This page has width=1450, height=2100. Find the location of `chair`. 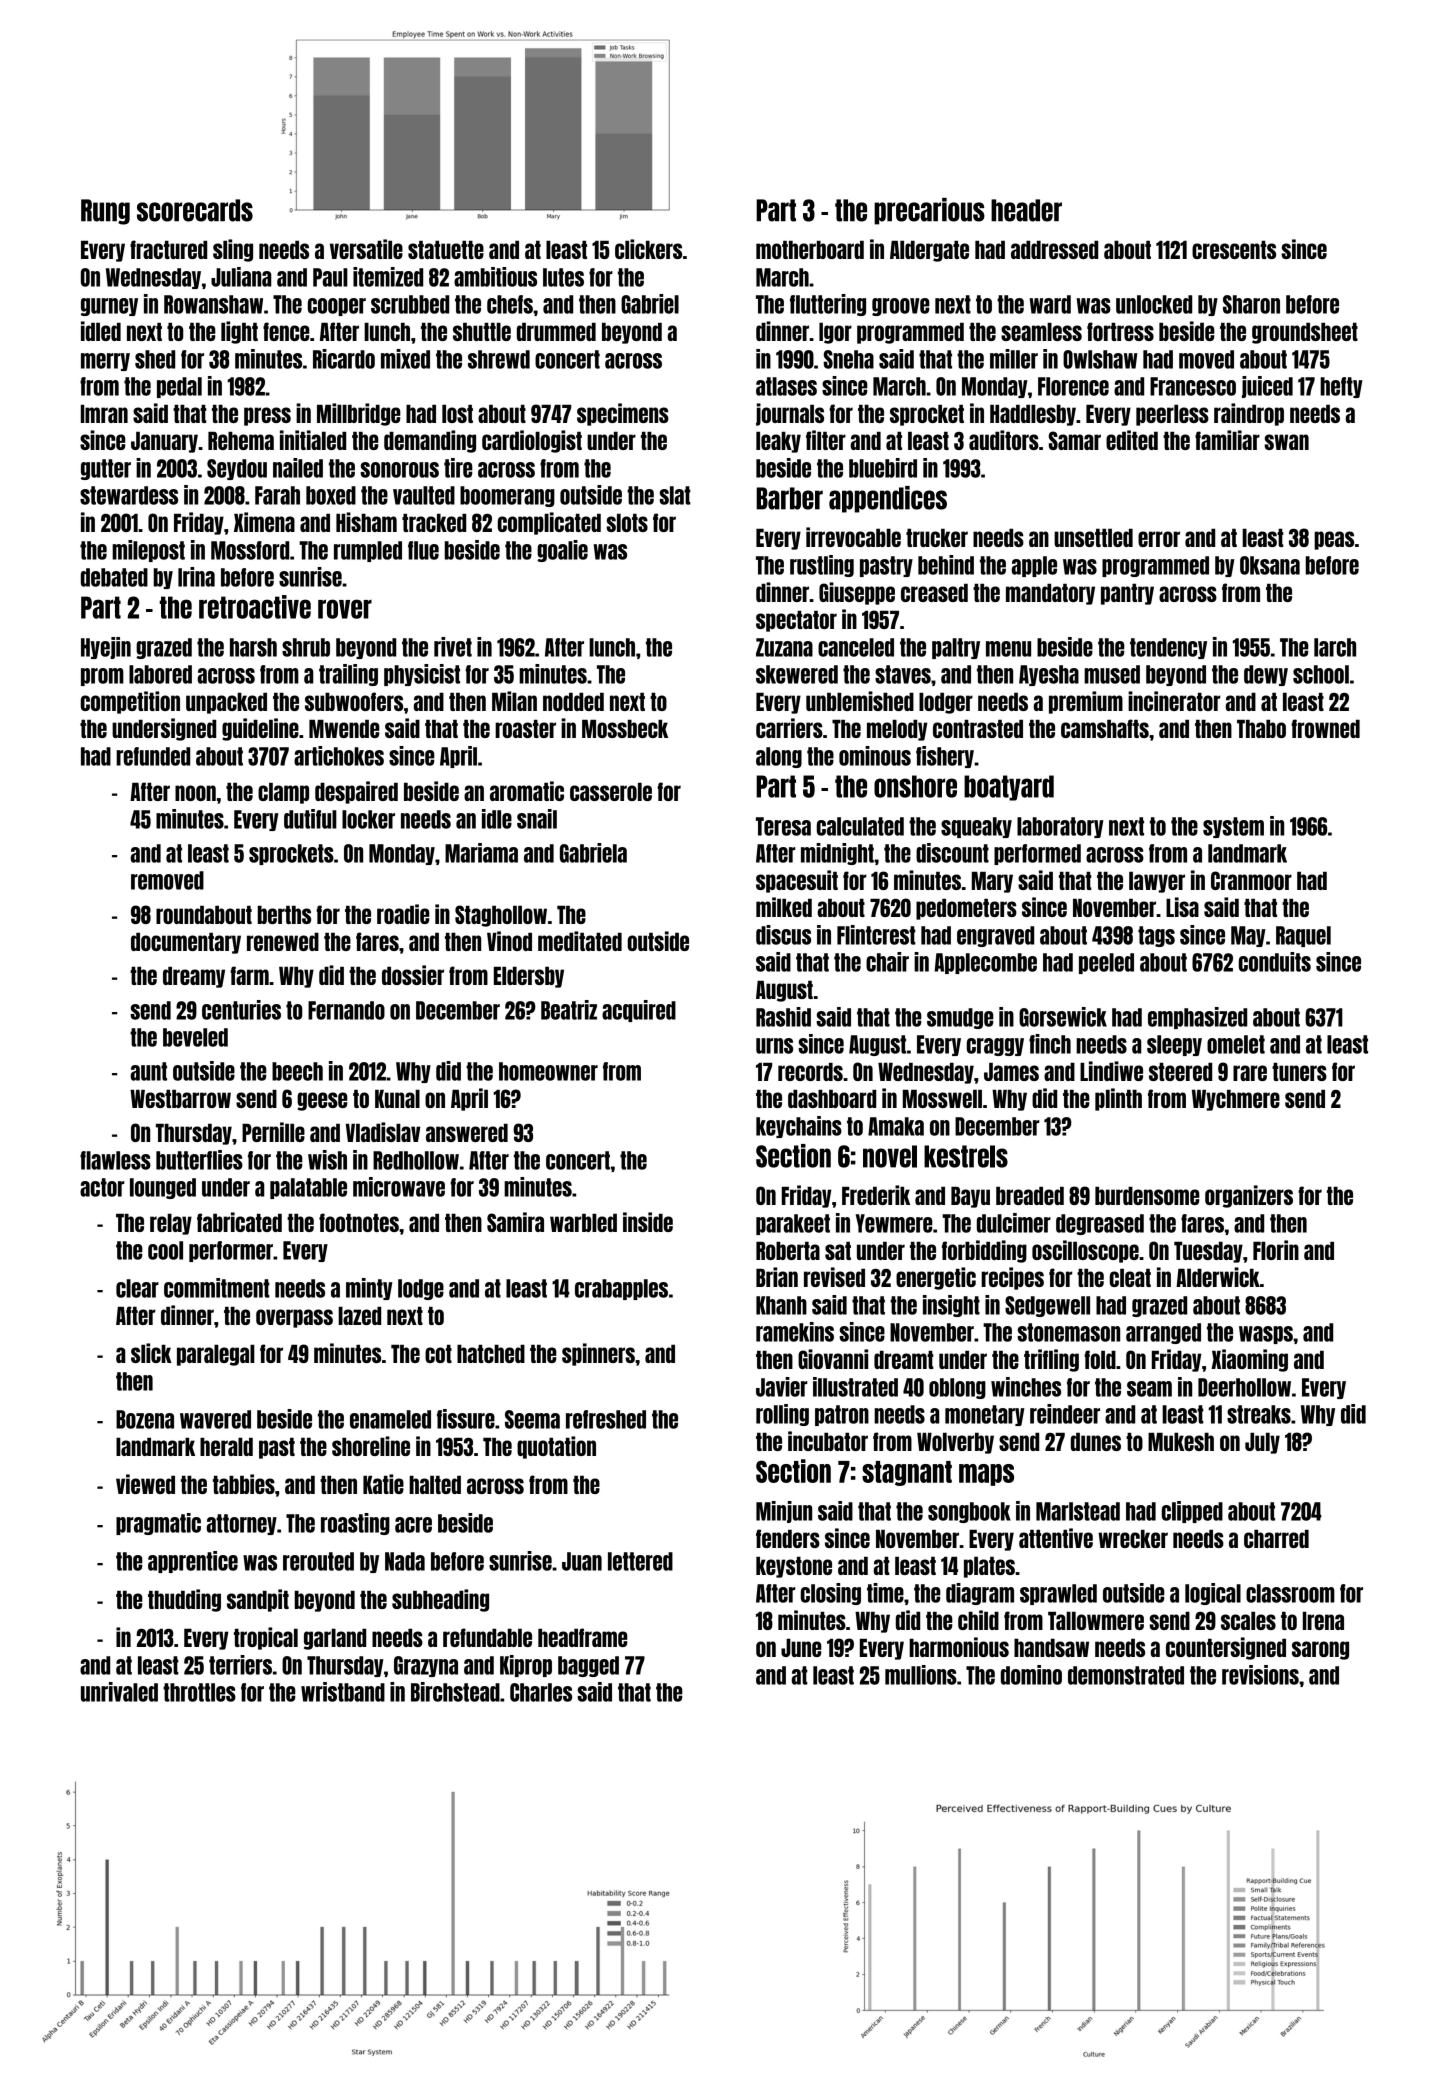

chair is located at coordinates (887, 962).
